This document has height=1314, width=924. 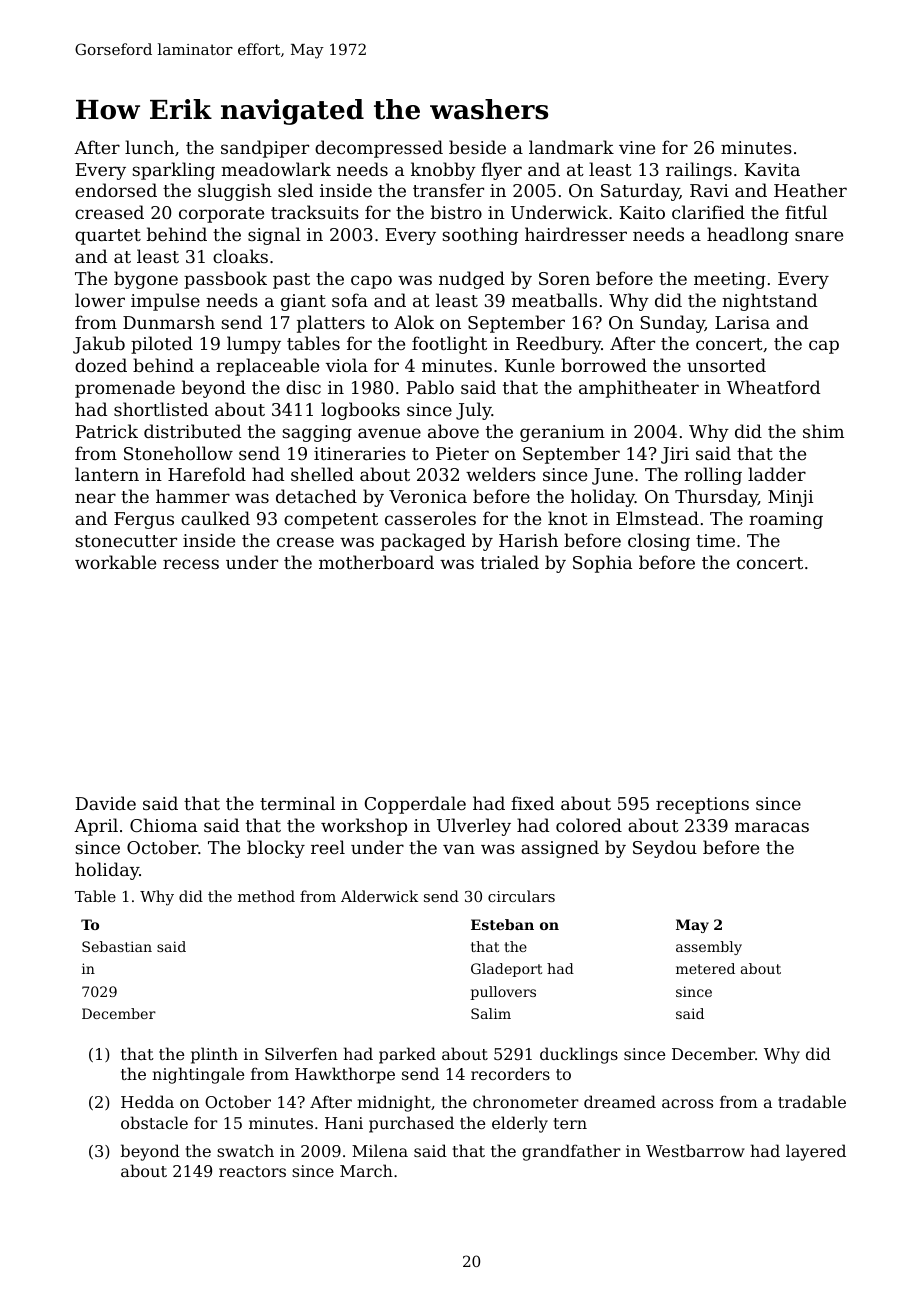 I want to click on sparkling, so click(x=173, y=171).
